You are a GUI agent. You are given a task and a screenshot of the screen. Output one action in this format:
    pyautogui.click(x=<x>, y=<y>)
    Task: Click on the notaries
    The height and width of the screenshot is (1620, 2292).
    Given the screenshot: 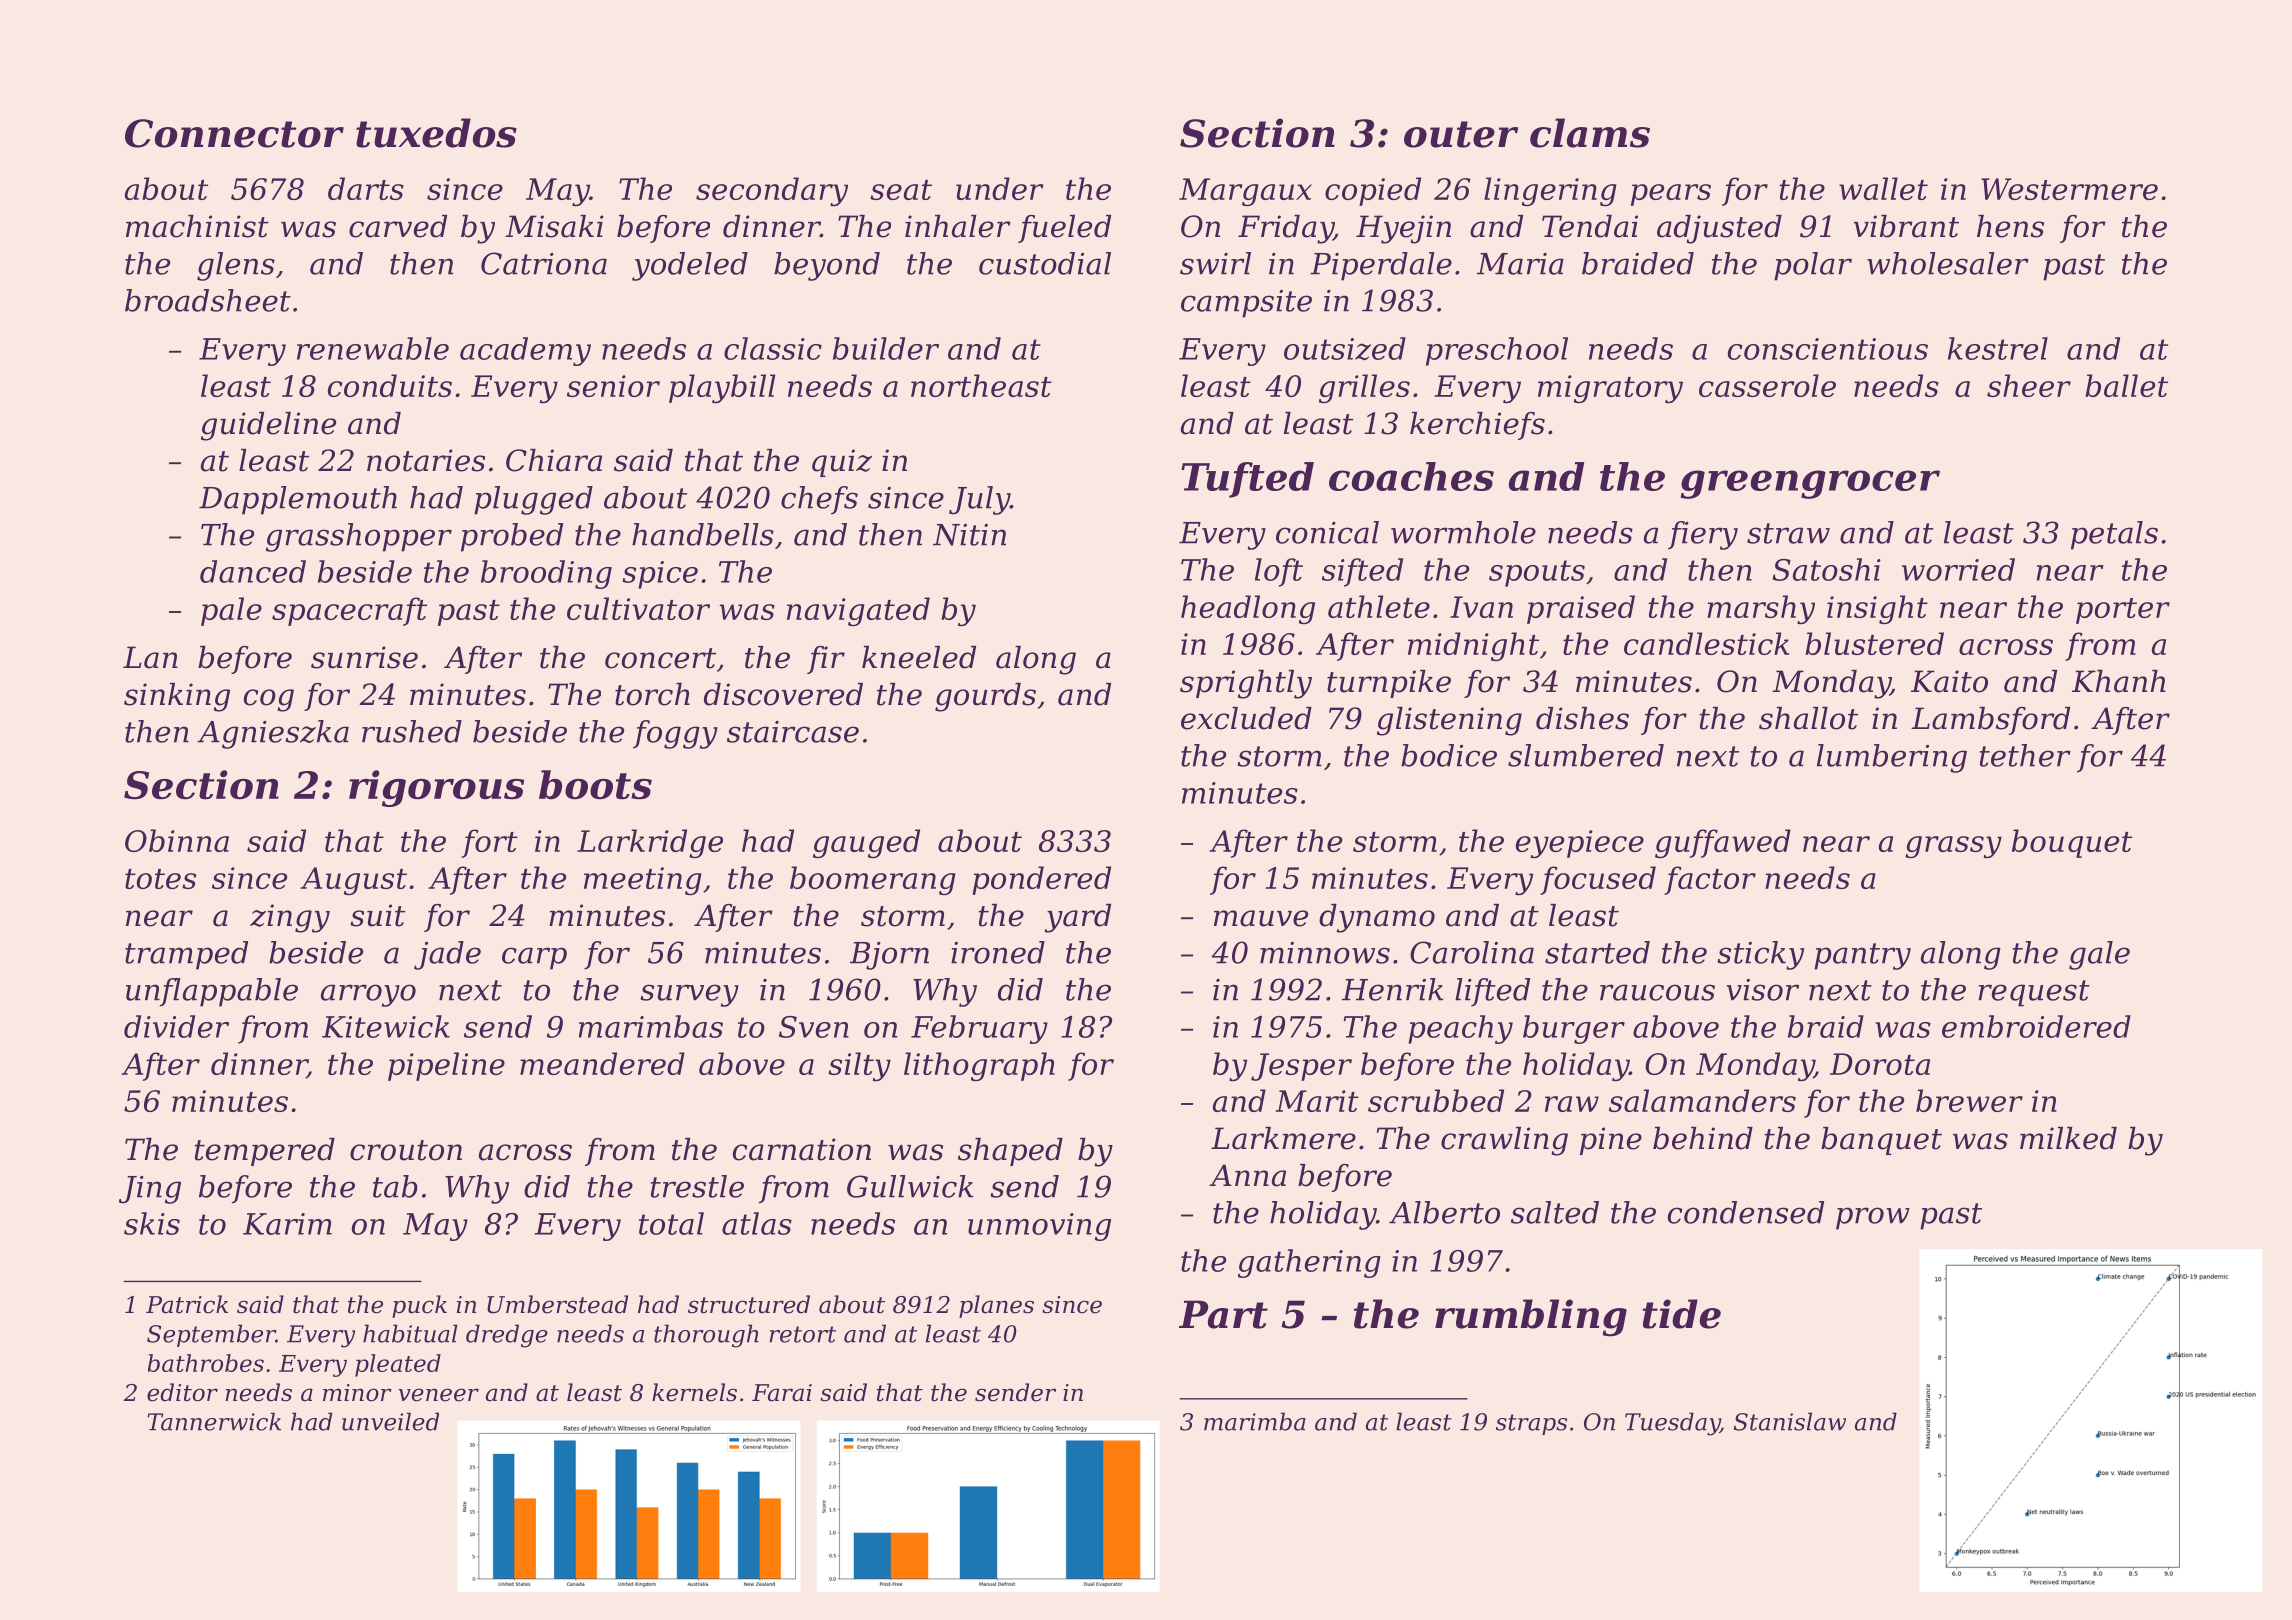 What is the action you would take?
    pyautogui.click(x=426, y=460)
